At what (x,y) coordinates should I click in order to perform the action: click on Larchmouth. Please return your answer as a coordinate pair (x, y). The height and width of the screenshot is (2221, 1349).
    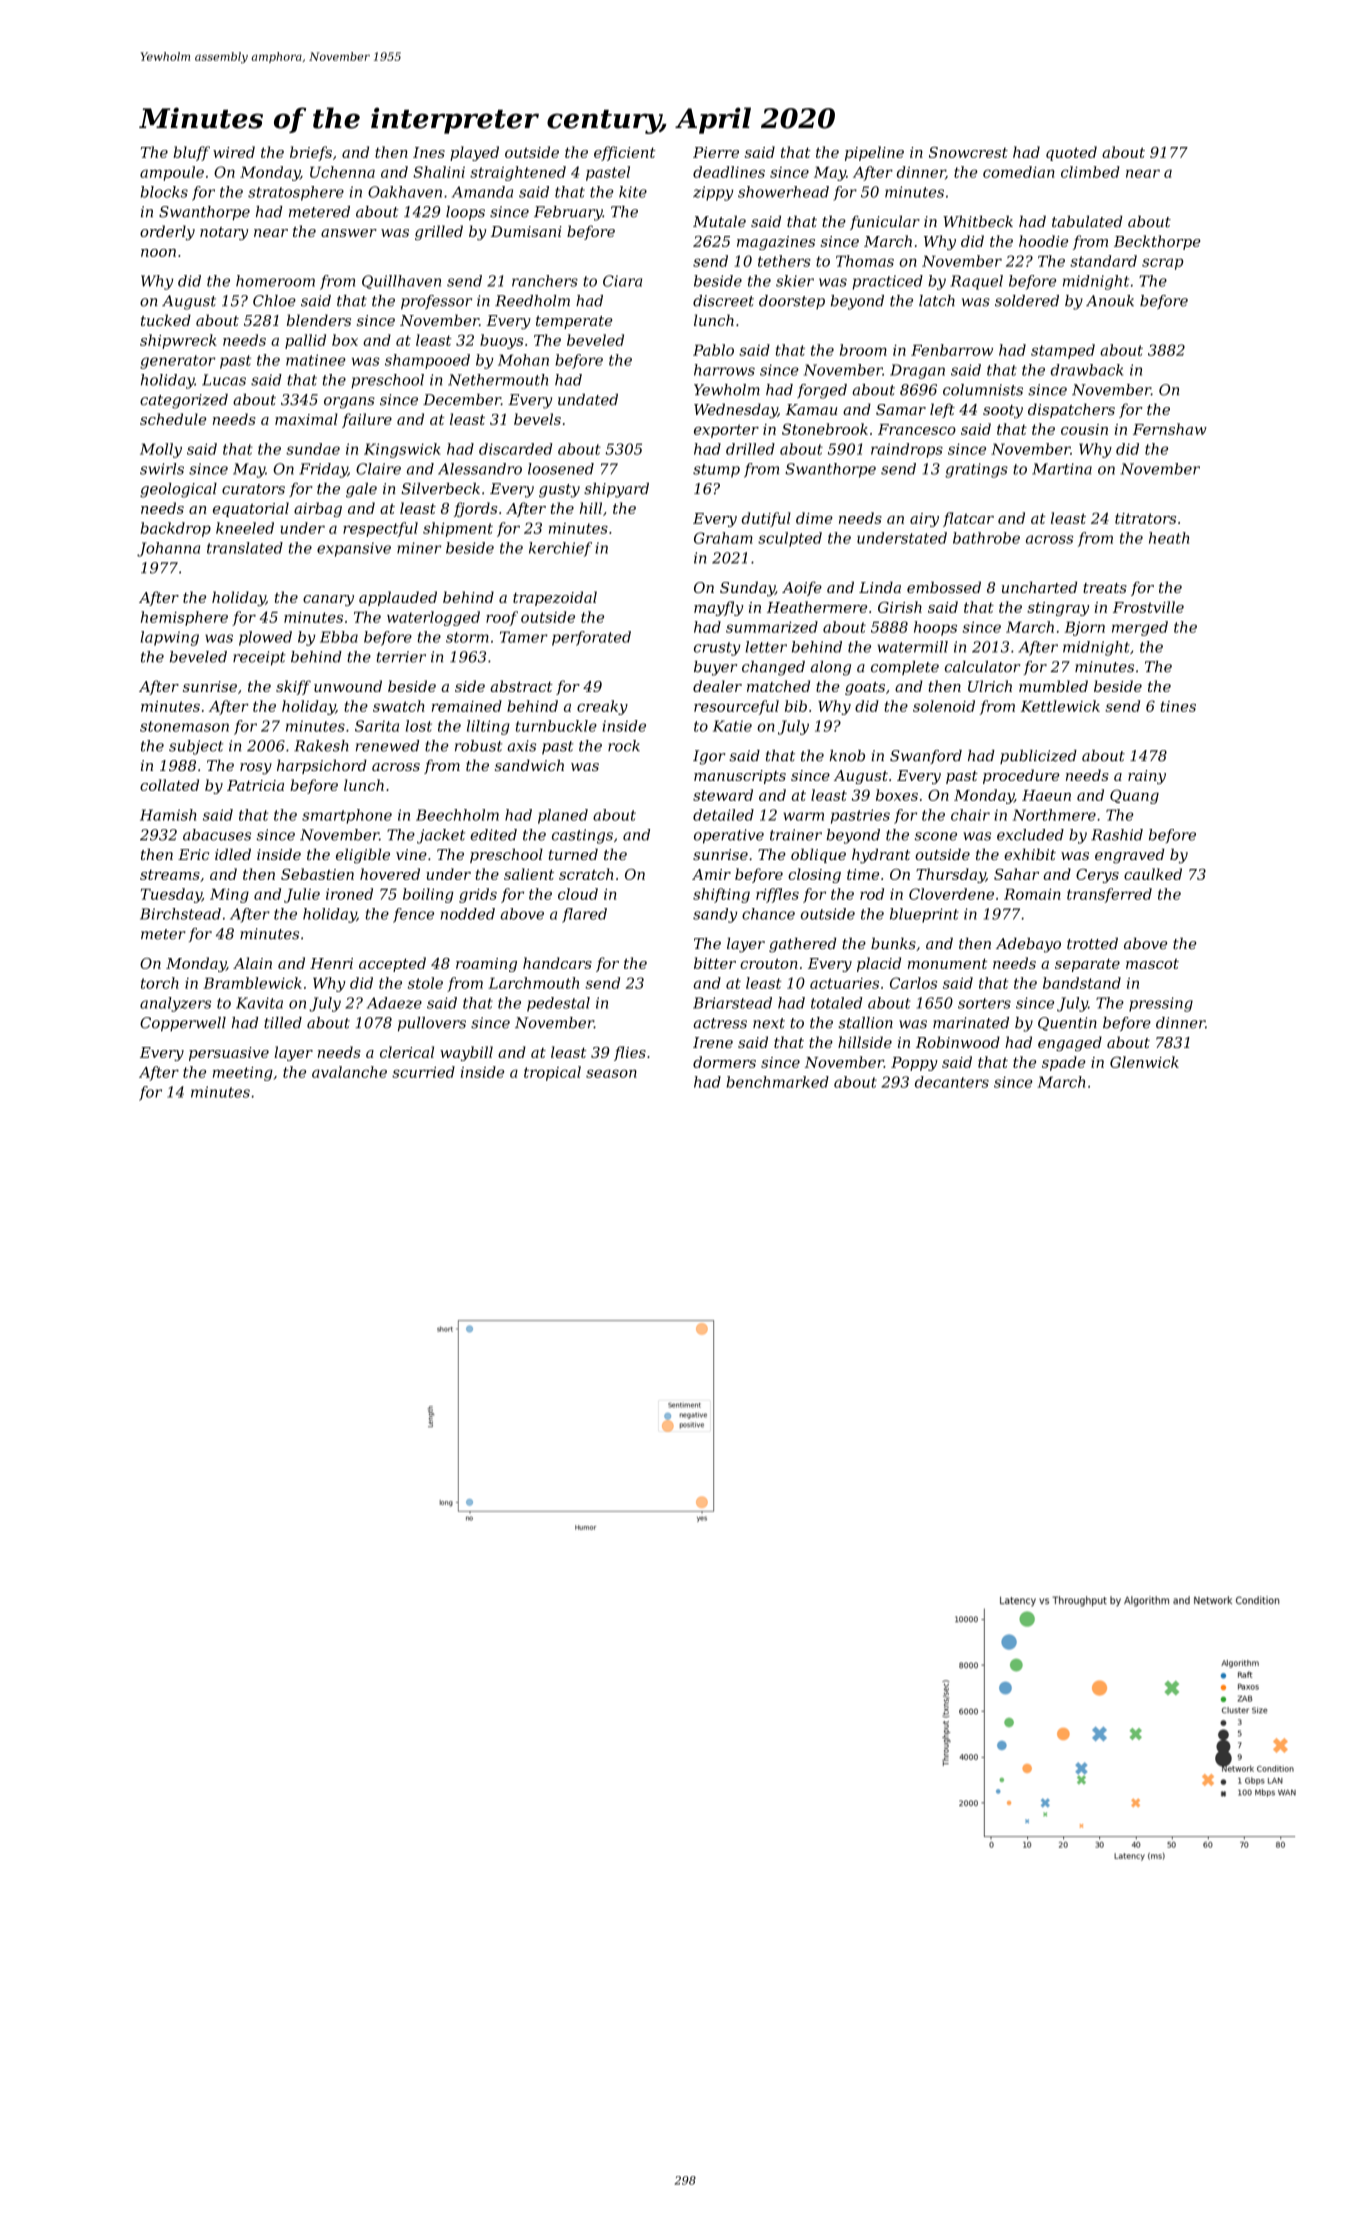
    Looking at the image, I should click on (533, 983).
